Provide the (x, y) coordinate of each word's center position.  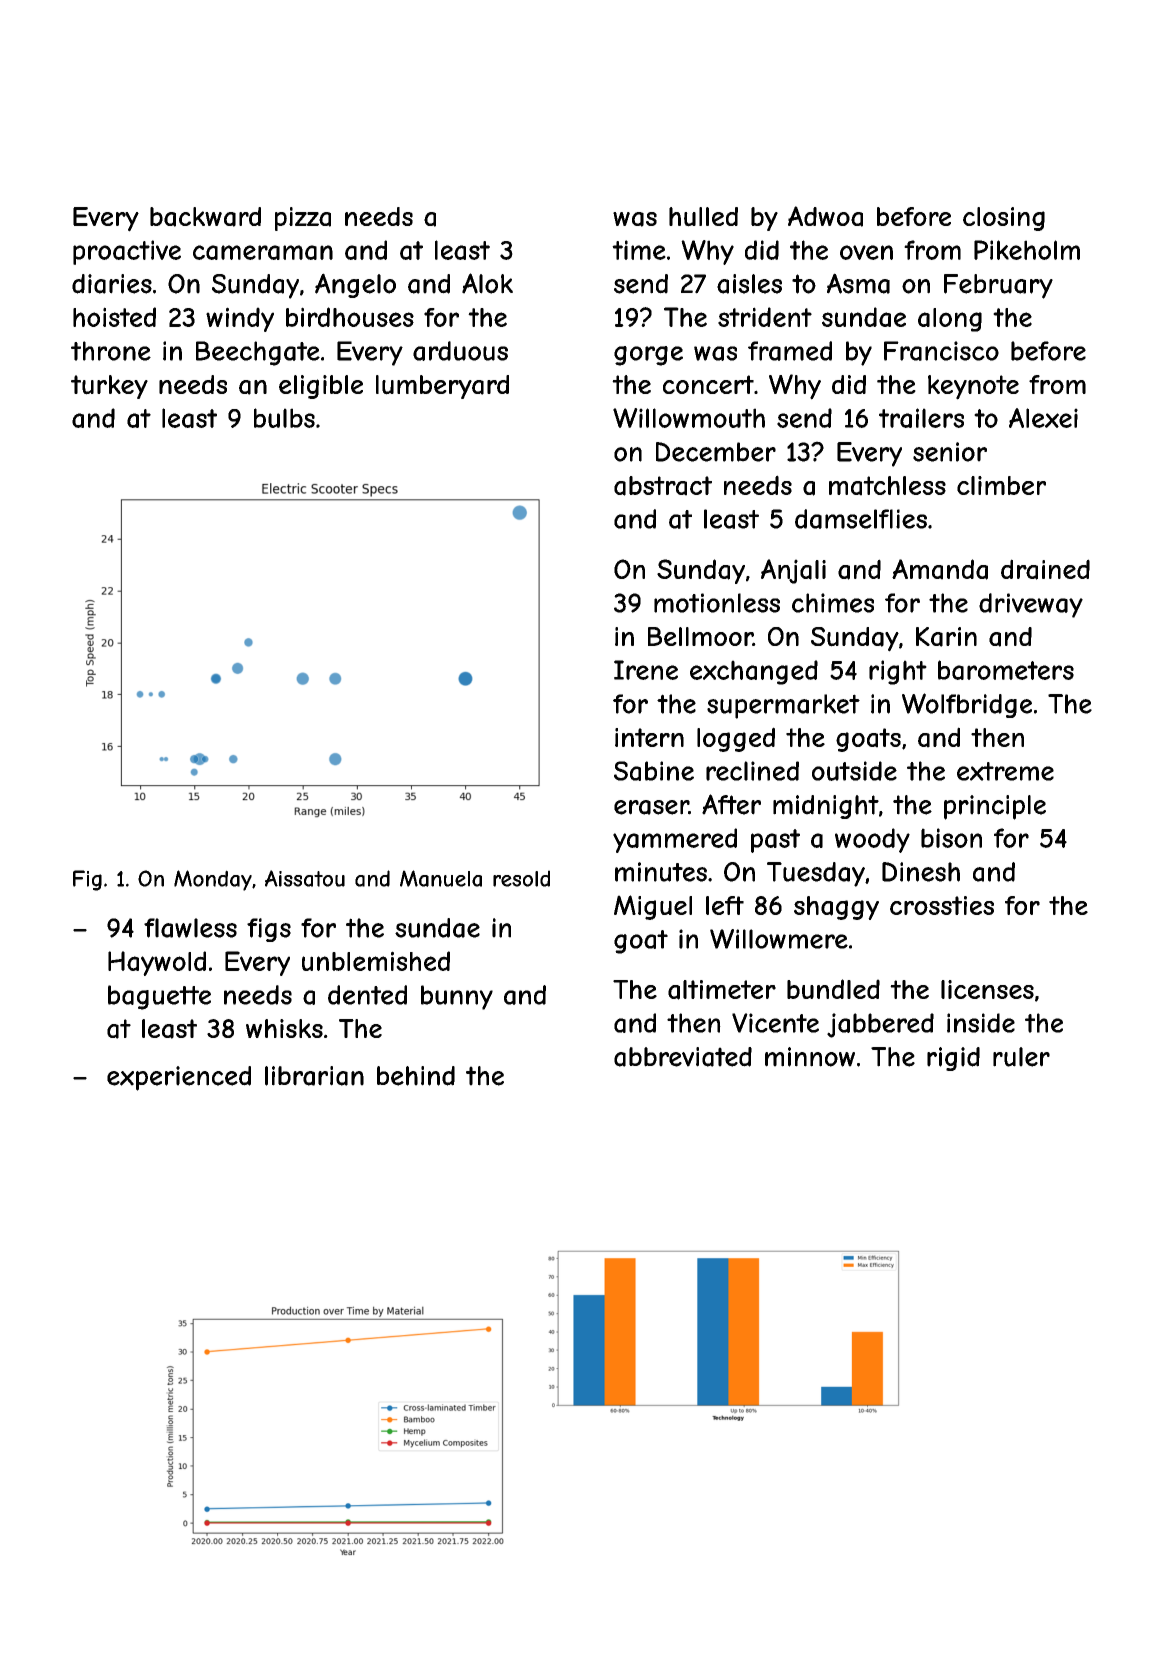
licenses (987, 989)
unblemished (376, 961)
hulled (703, 217)
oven (866, 252)
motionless (717, 603)
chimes (833, 603)
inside (981, 1023)
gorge (648, 356)
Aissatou (305, 878)
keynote (973, 387)
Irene (646, 670)
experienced (179, 1078)
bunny (457, 997)
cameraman (263, 252)
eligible (321, 387)
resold (521, 878)
